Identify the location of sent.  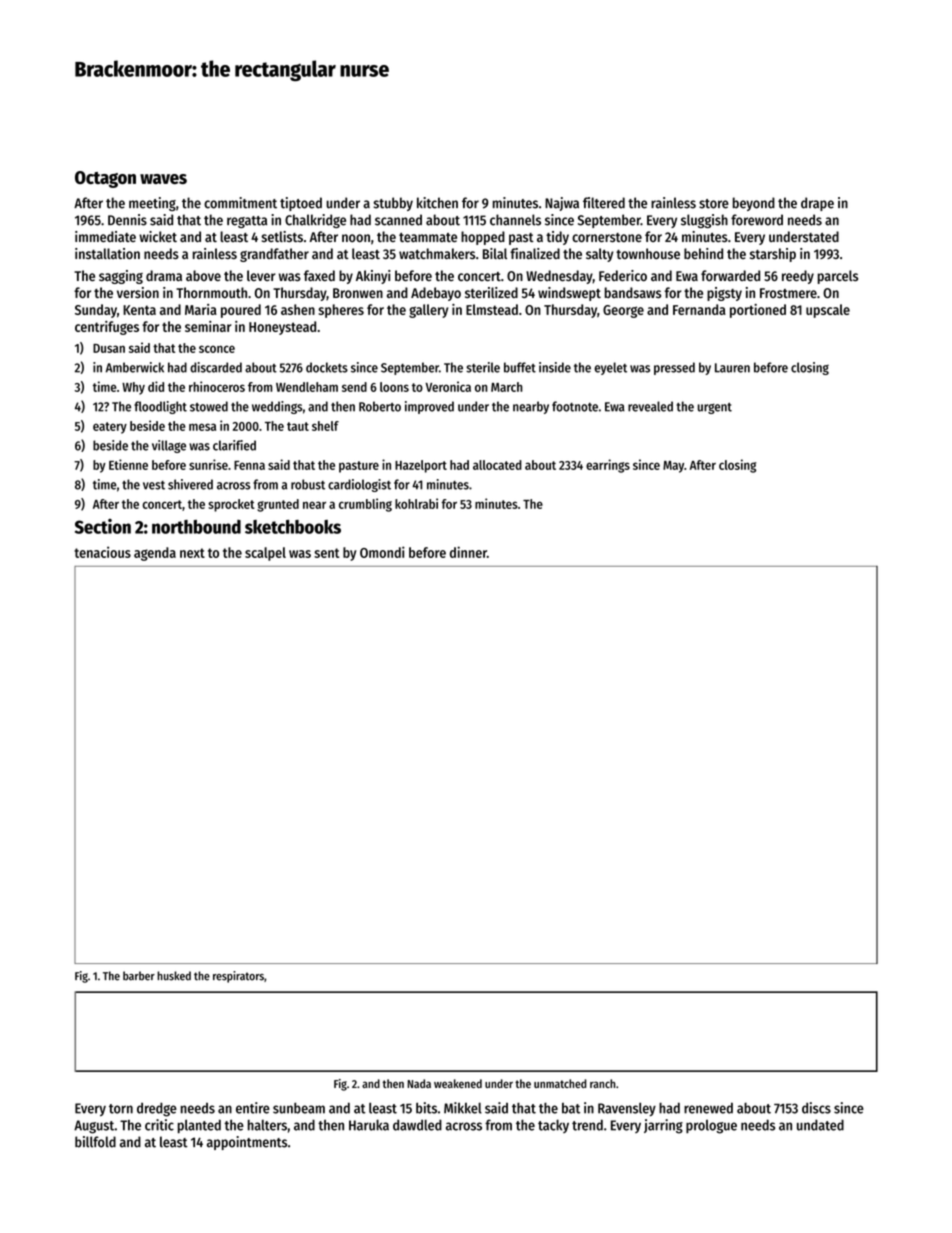
(326, 553).
